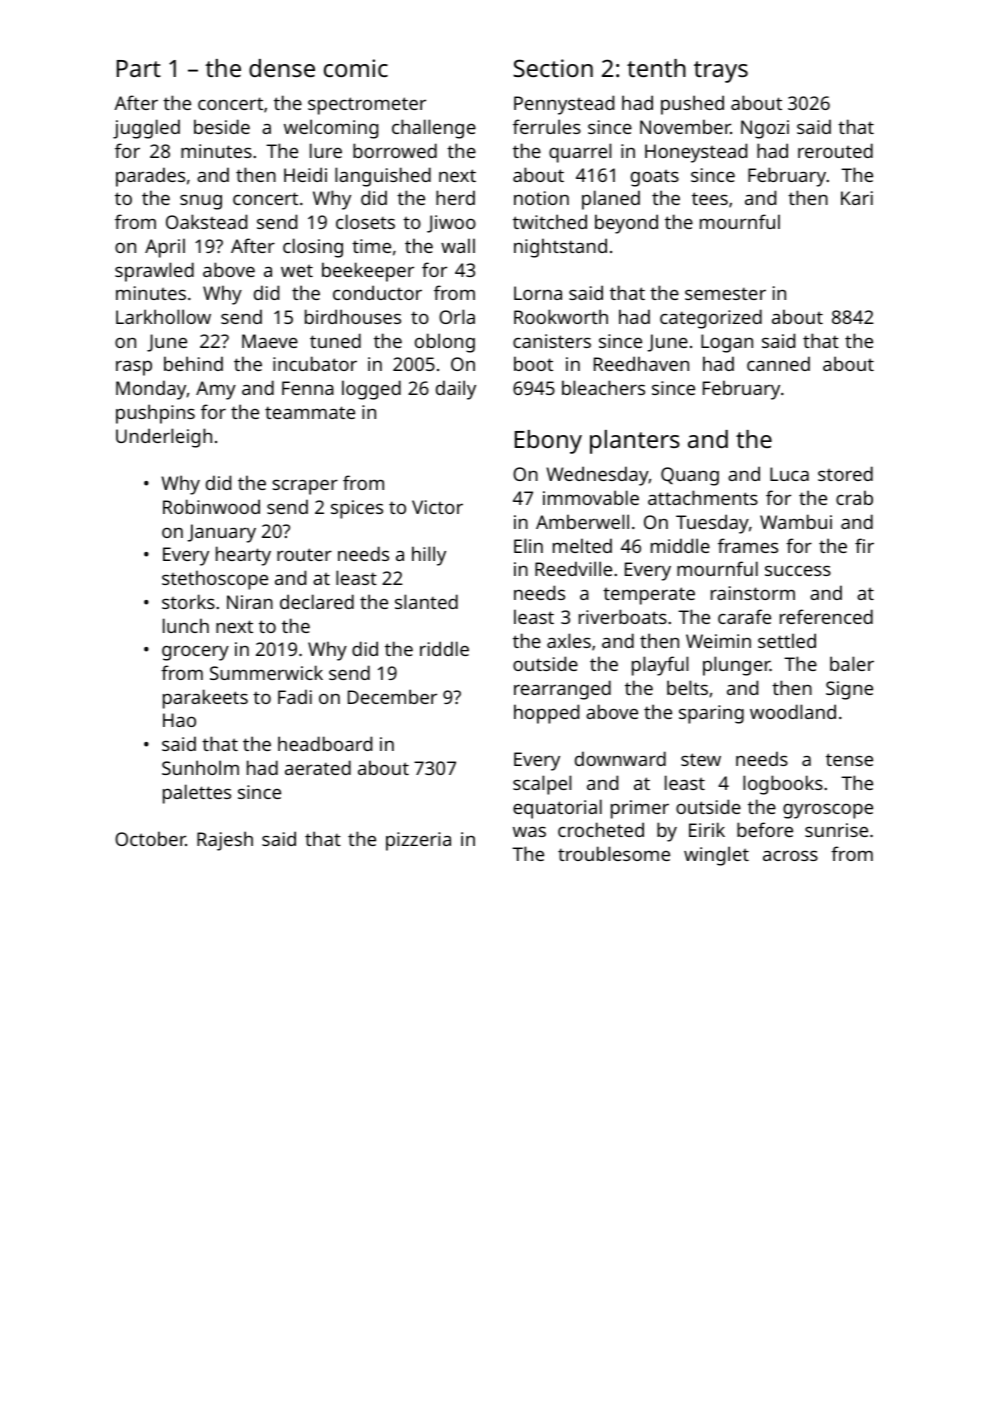 The height and width of the page is (1405, 989). Describe the element at coordinates (270, 341) in the page. I see `Maeve` at that location.
